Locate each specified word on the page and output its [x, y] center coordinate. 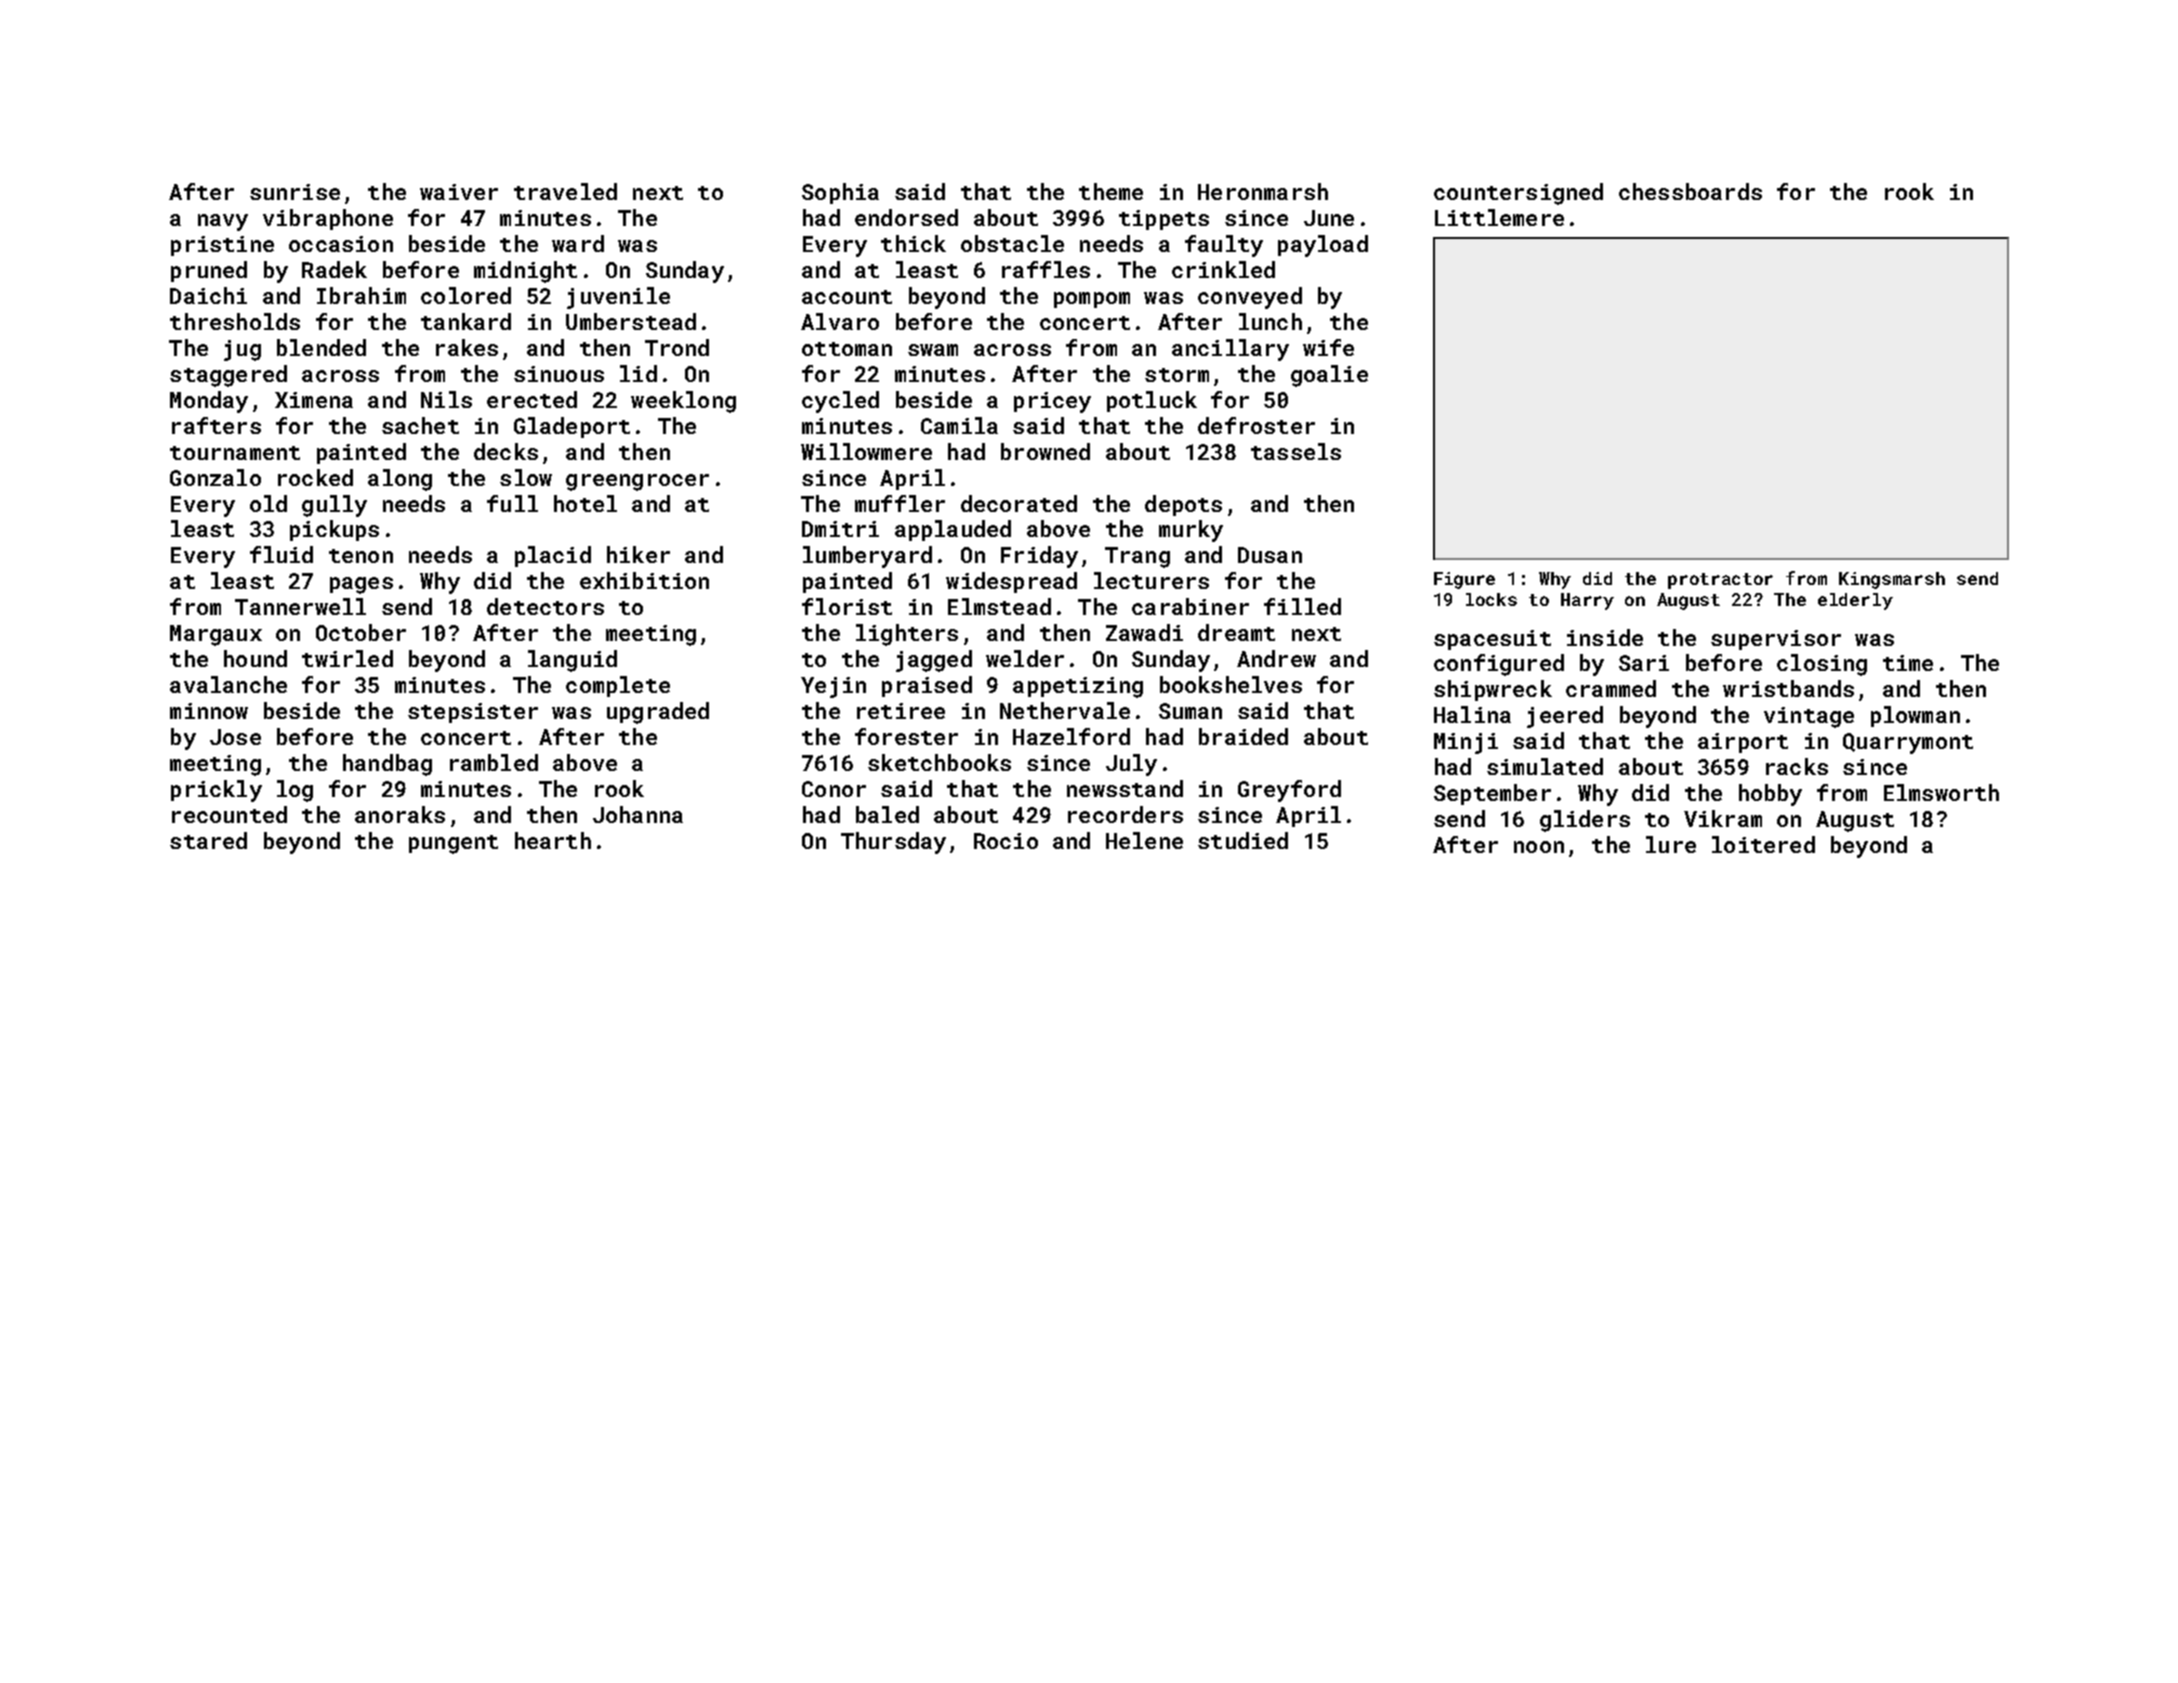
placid [553, 556]
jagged [934, 661]
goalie [1329, 376]
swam [933, 350]
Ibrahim [361, 295]
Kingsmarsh [1892, 580]
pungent [453, 844]
